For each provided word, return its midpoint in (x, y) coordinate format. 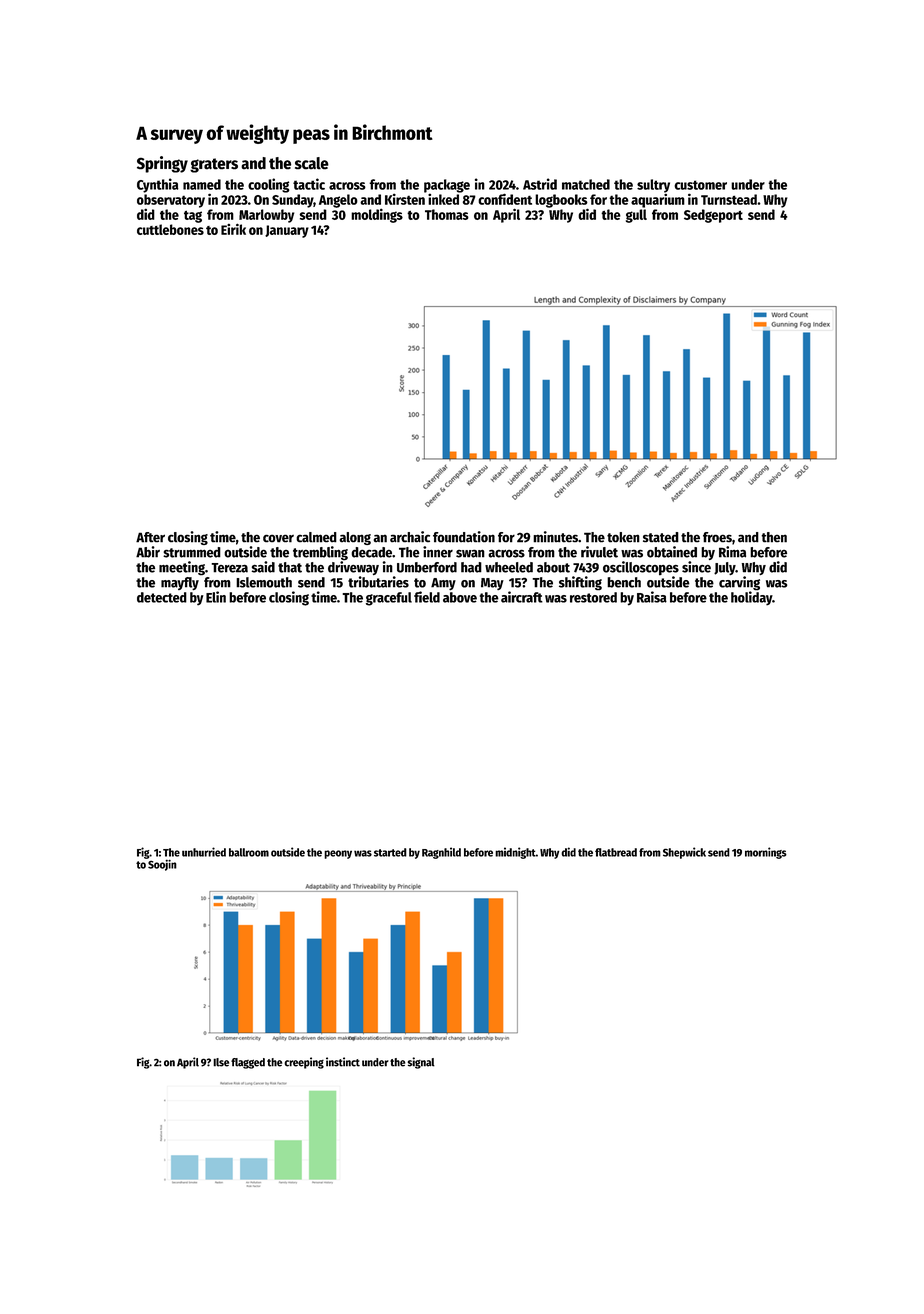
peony (338, 854)
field (427, 597)
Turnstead (729, 199)
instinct (343, 1062)
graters (214, 165)
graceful (389, 599)
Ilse (221, 1062)
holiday (751, 598)
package (447, 186)
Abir (148, 552)
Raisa (652, 597)
